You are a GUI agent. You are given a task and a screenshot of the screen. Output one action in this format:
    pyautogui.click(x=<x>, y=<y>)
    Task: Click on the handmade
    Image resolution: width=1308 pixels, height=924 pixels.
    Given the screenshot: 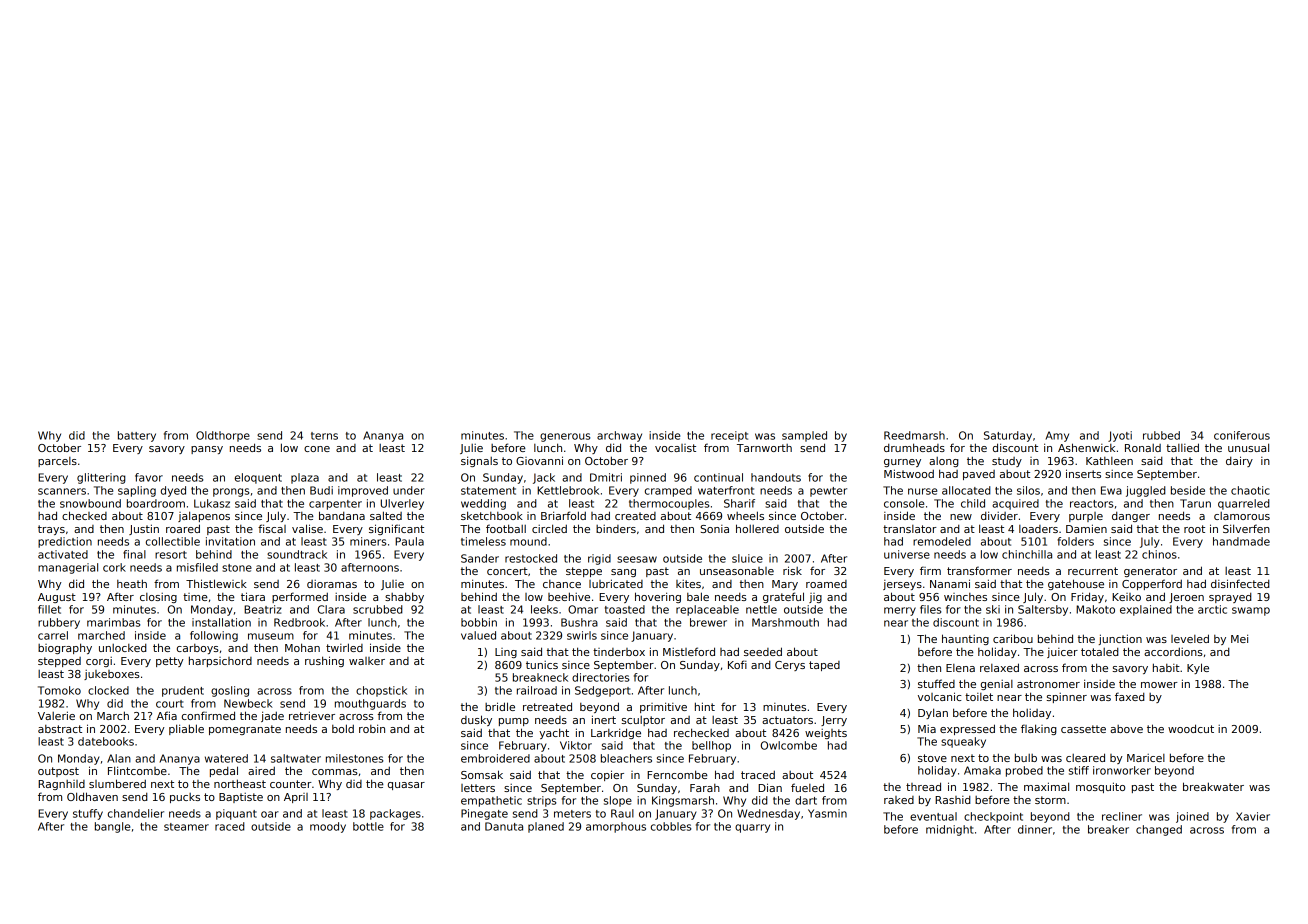 What is the action you would take?
    pyautogui.click(x=1241, y=541)
